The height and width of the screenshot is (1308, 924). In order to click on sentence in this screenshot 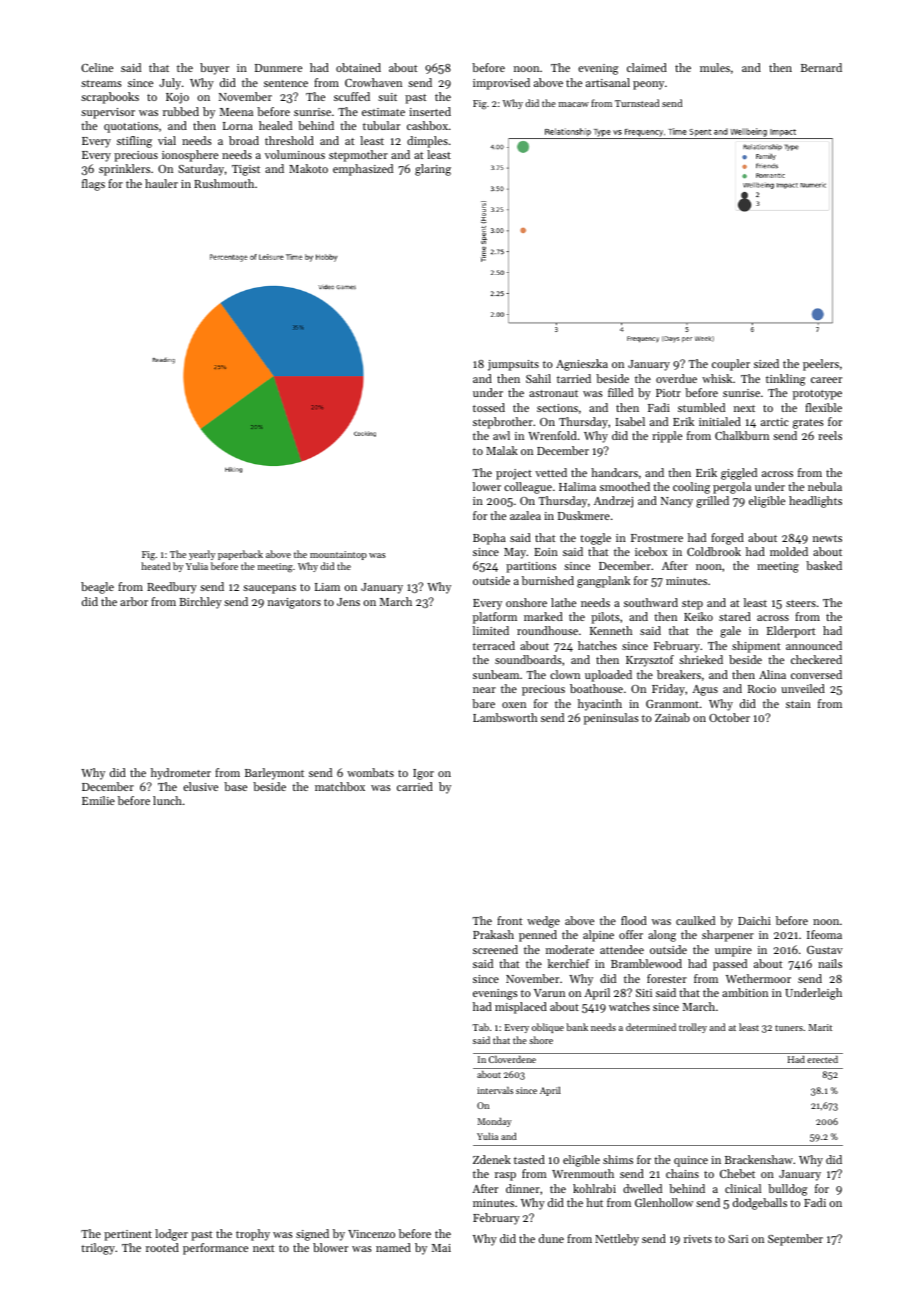, I will do `click(286, 83)`.
